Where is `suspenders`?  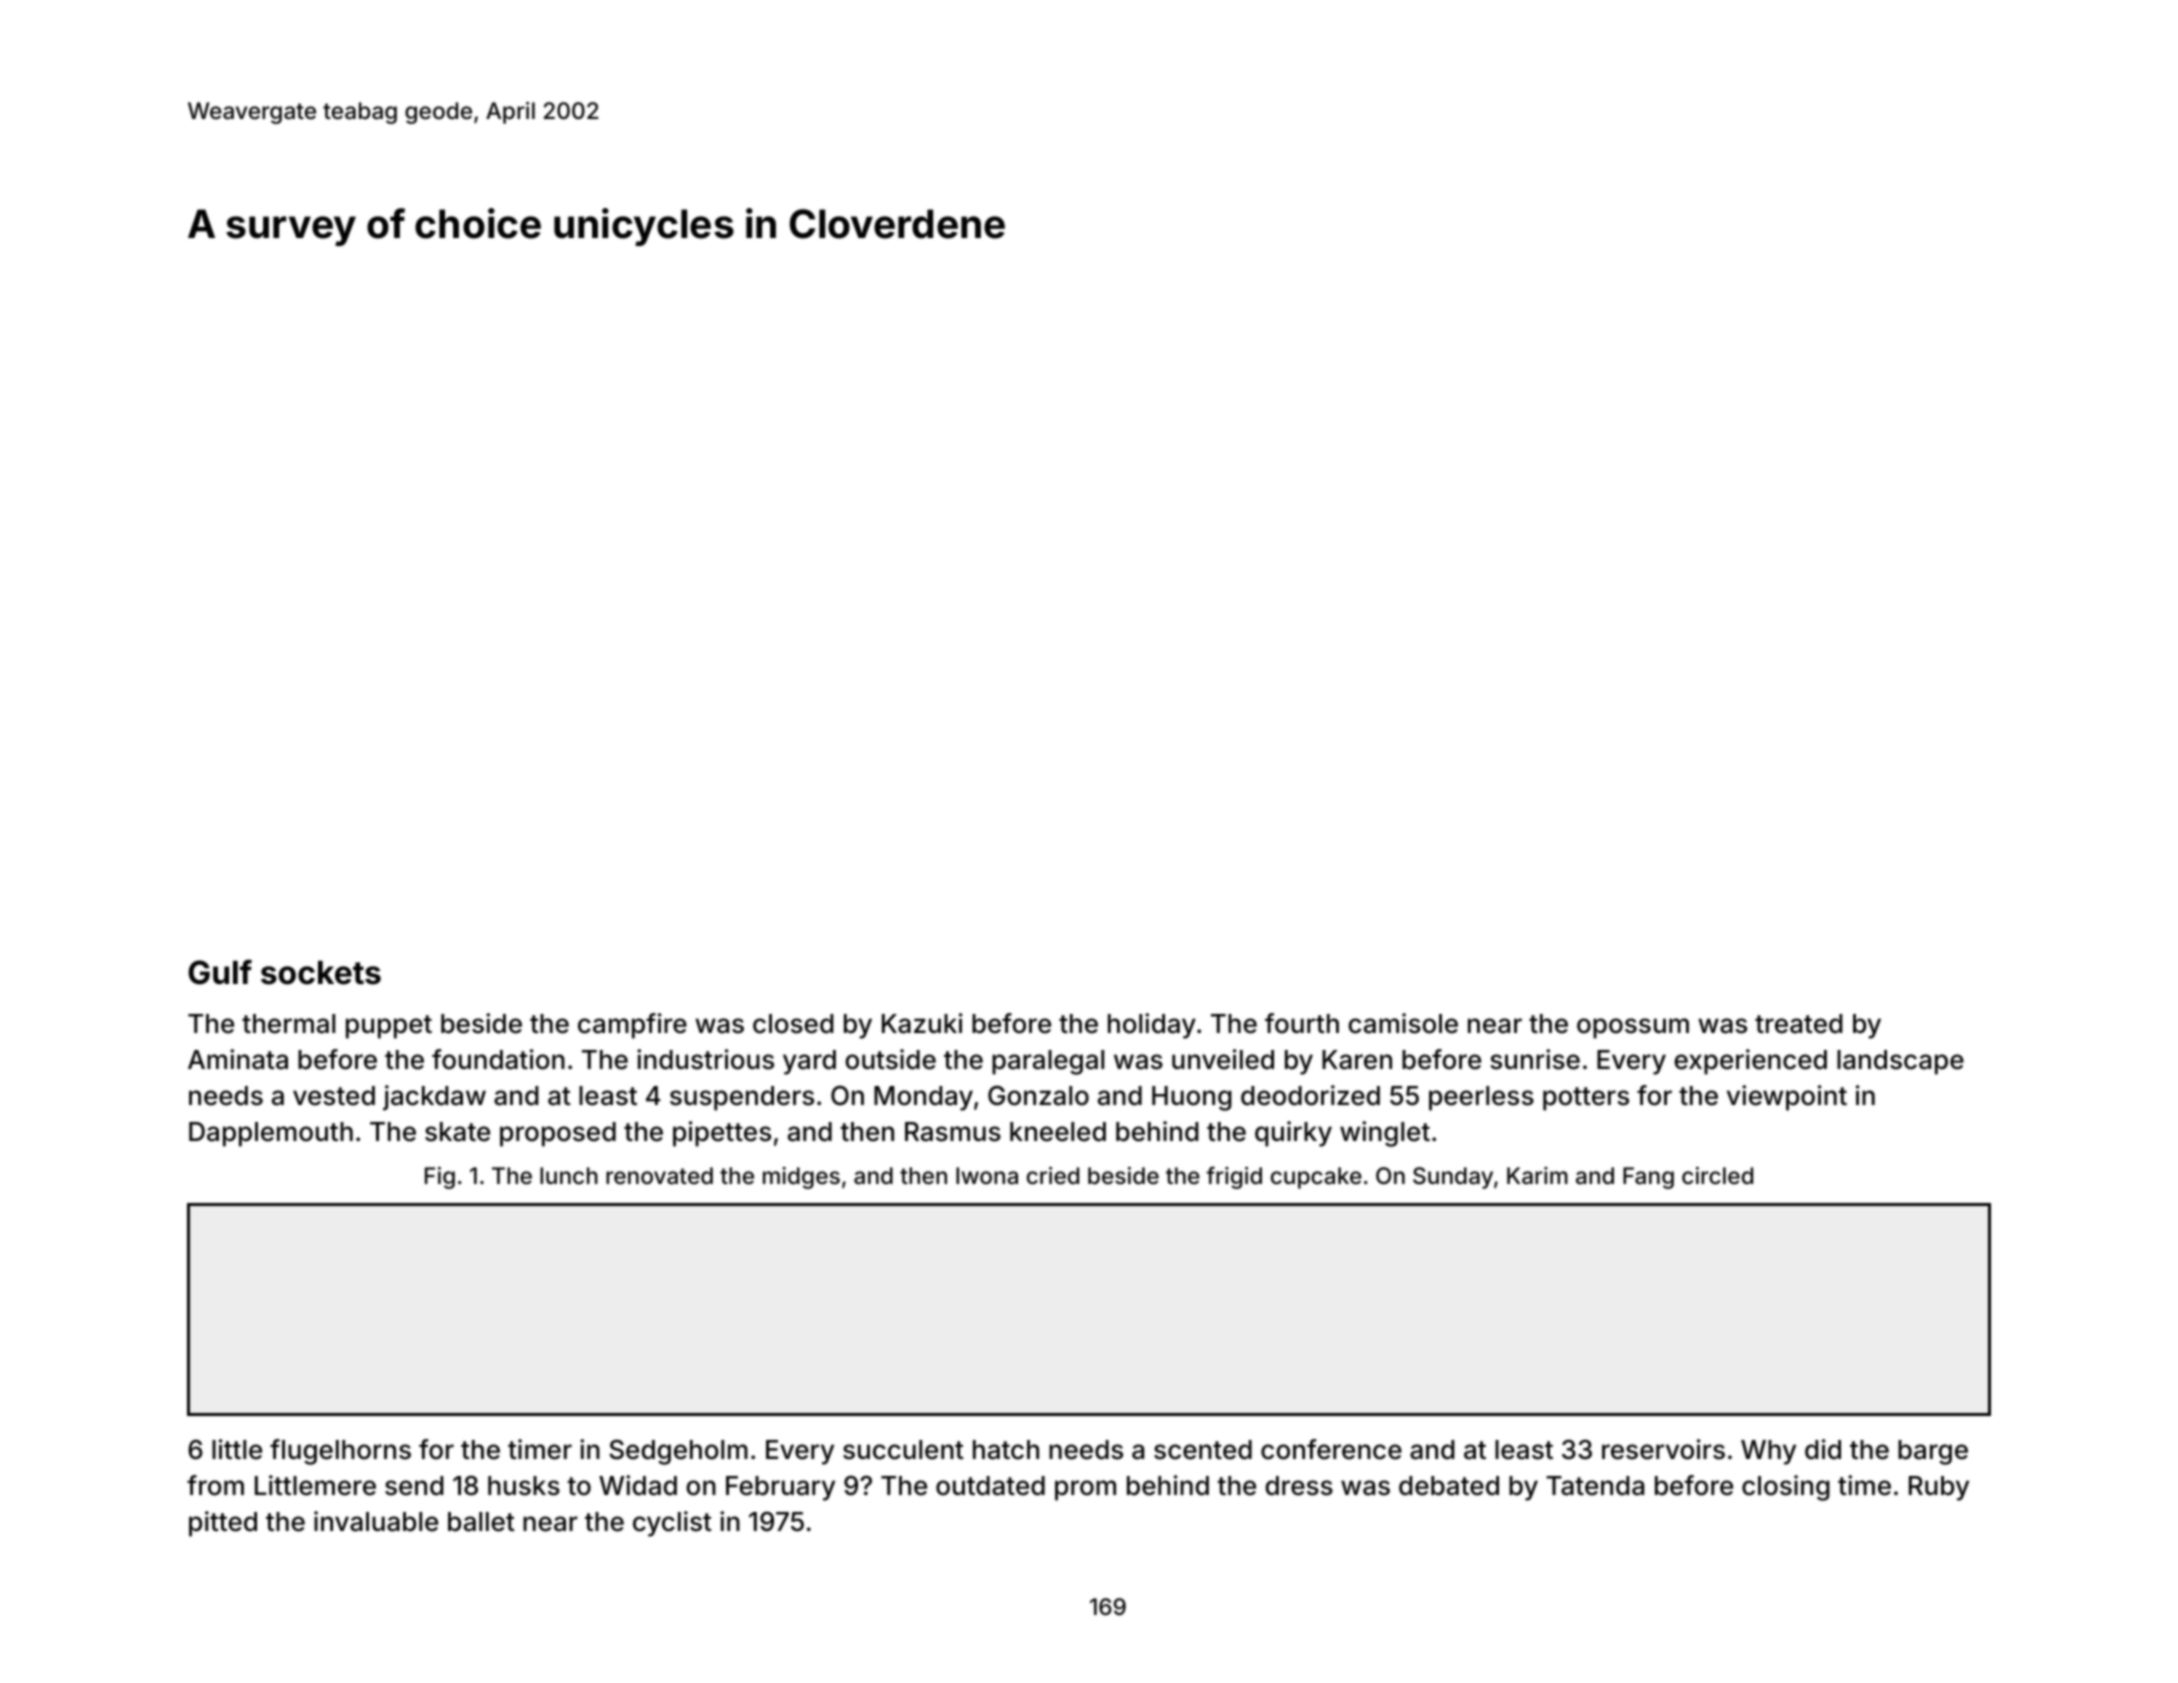
suspenders is located at coordinates (742, 1098).
